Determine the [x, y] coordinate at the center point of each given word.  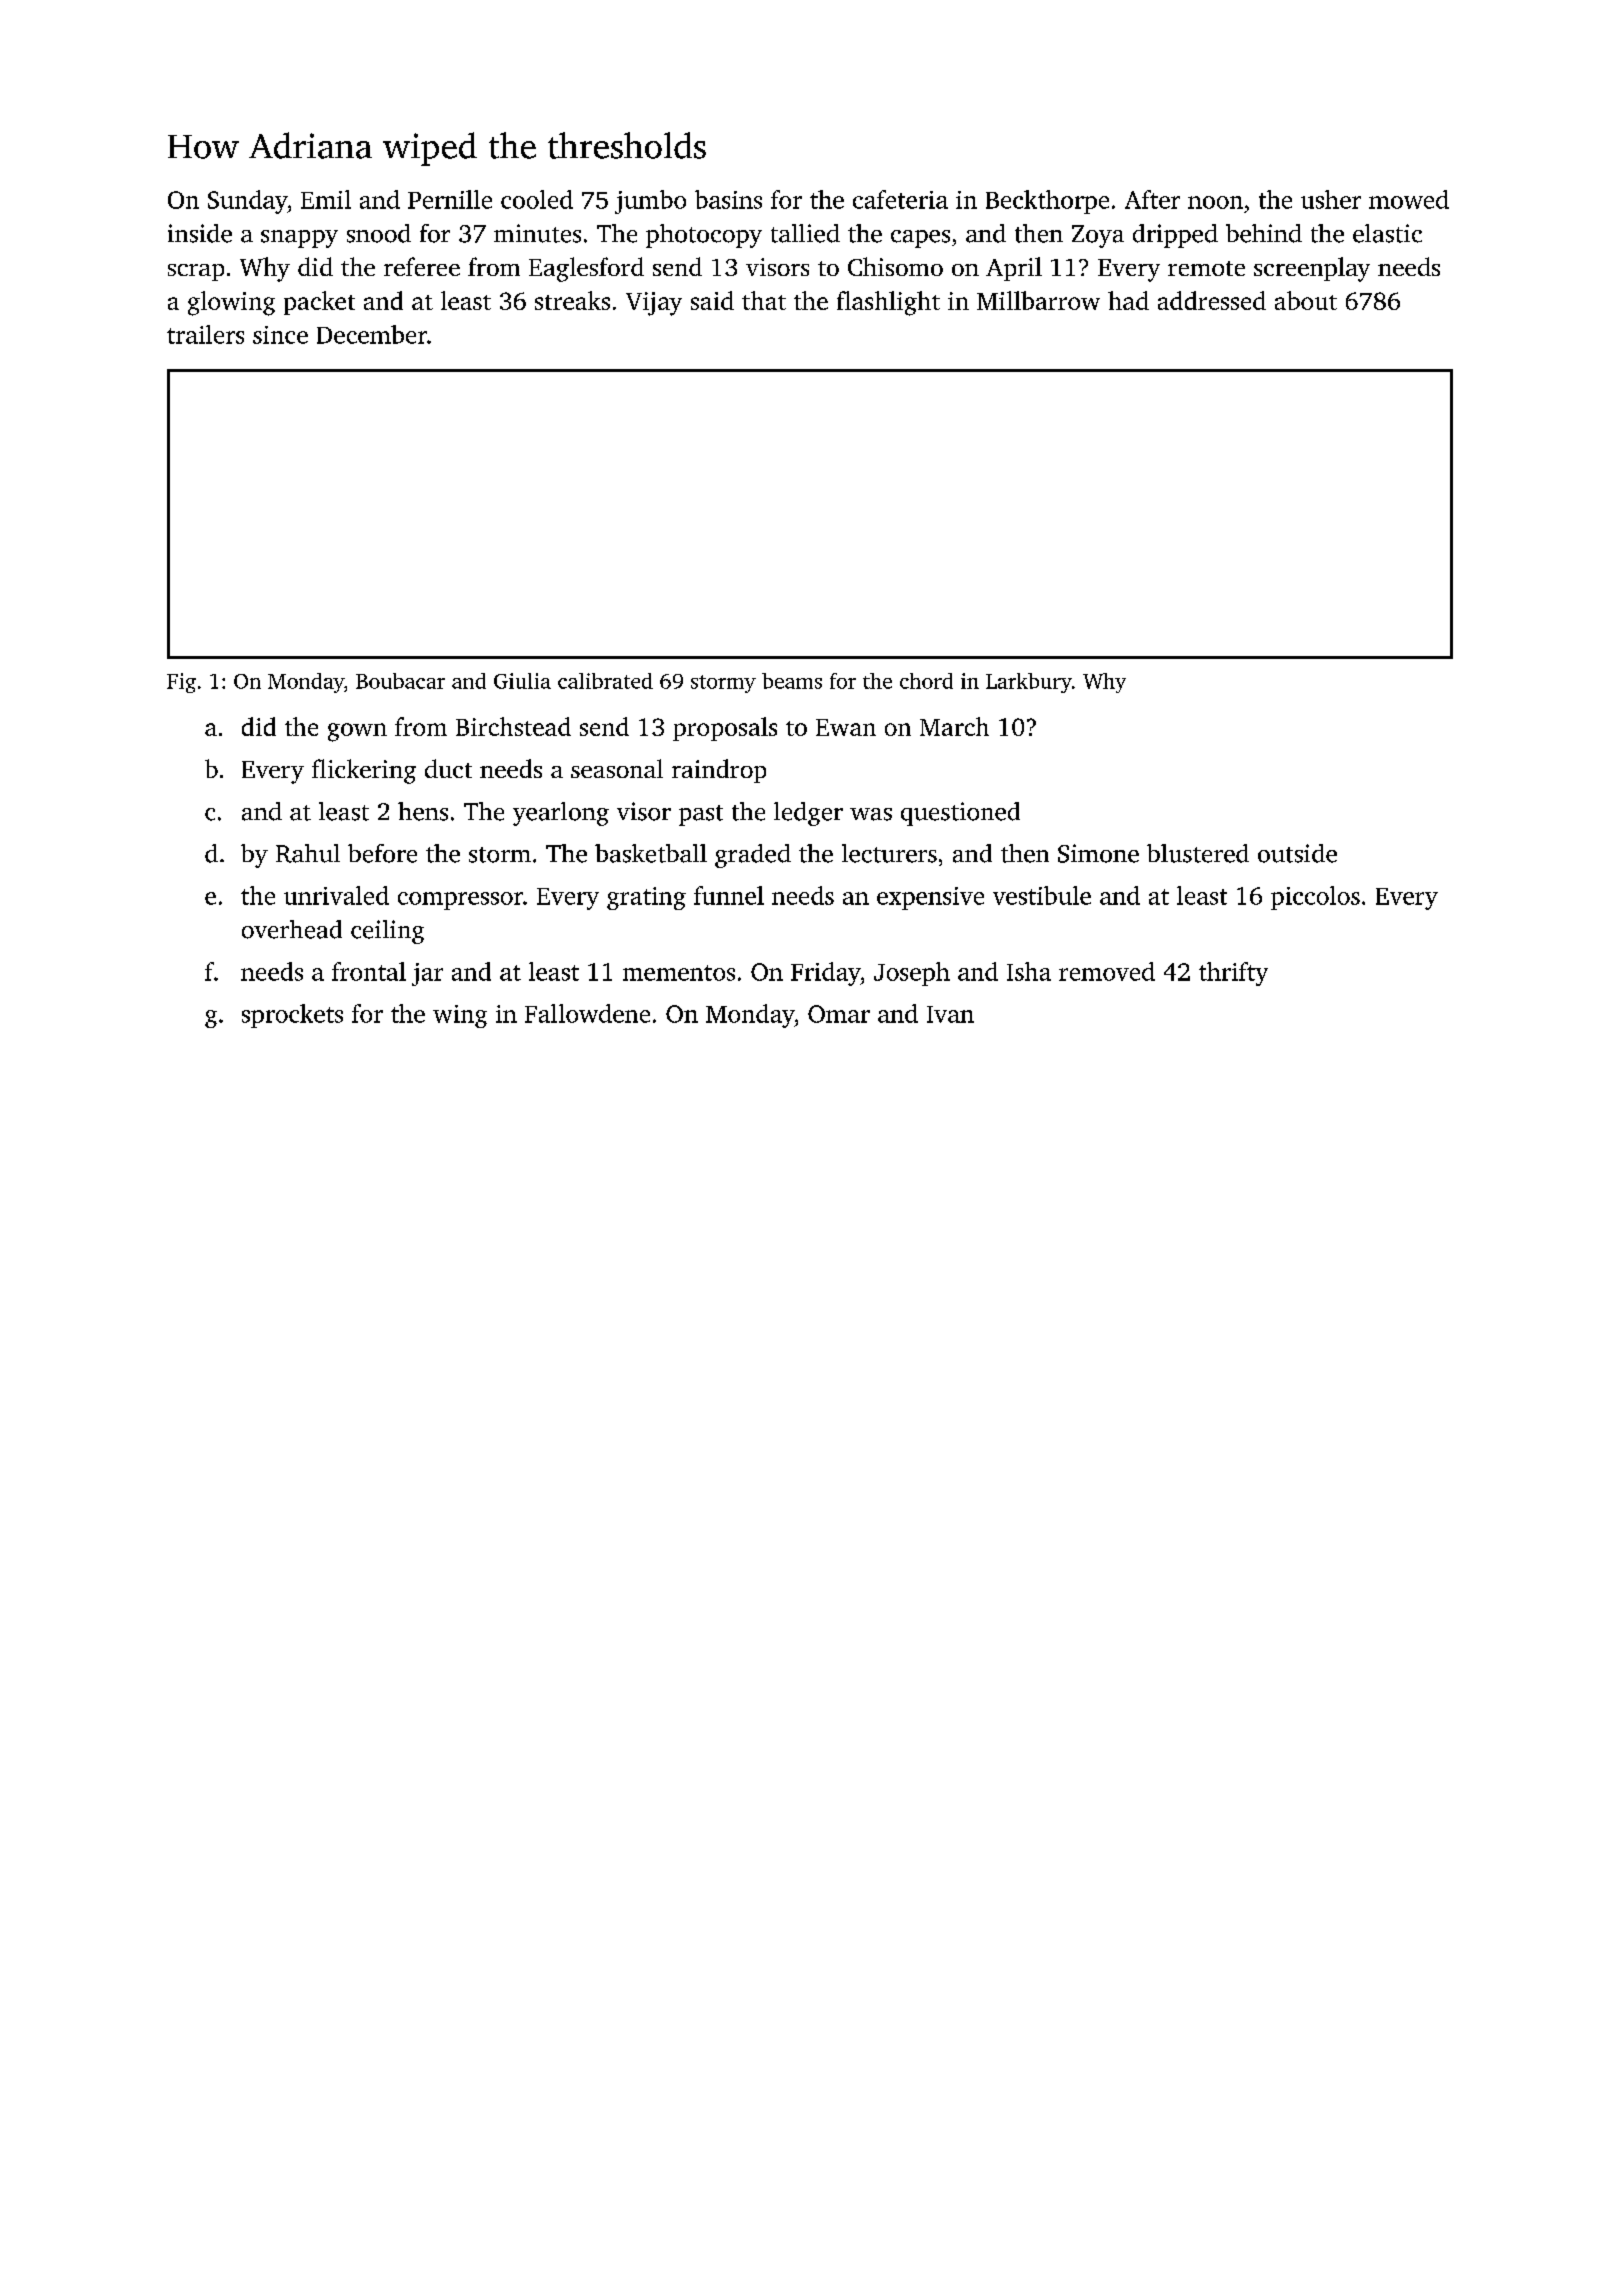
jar [427, 974]
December [372, 334]
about [1306, 300]
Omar [839, 1014]
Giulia [522, 681]
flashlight [888, 303]
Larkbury [1029, 683]
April [1014, 269]
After [1152, 199]
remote [1206, 268]
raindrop [719, 771]
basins [728, 199]
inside [200, 233]
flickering [364, 771]
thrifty [1233, 974]
